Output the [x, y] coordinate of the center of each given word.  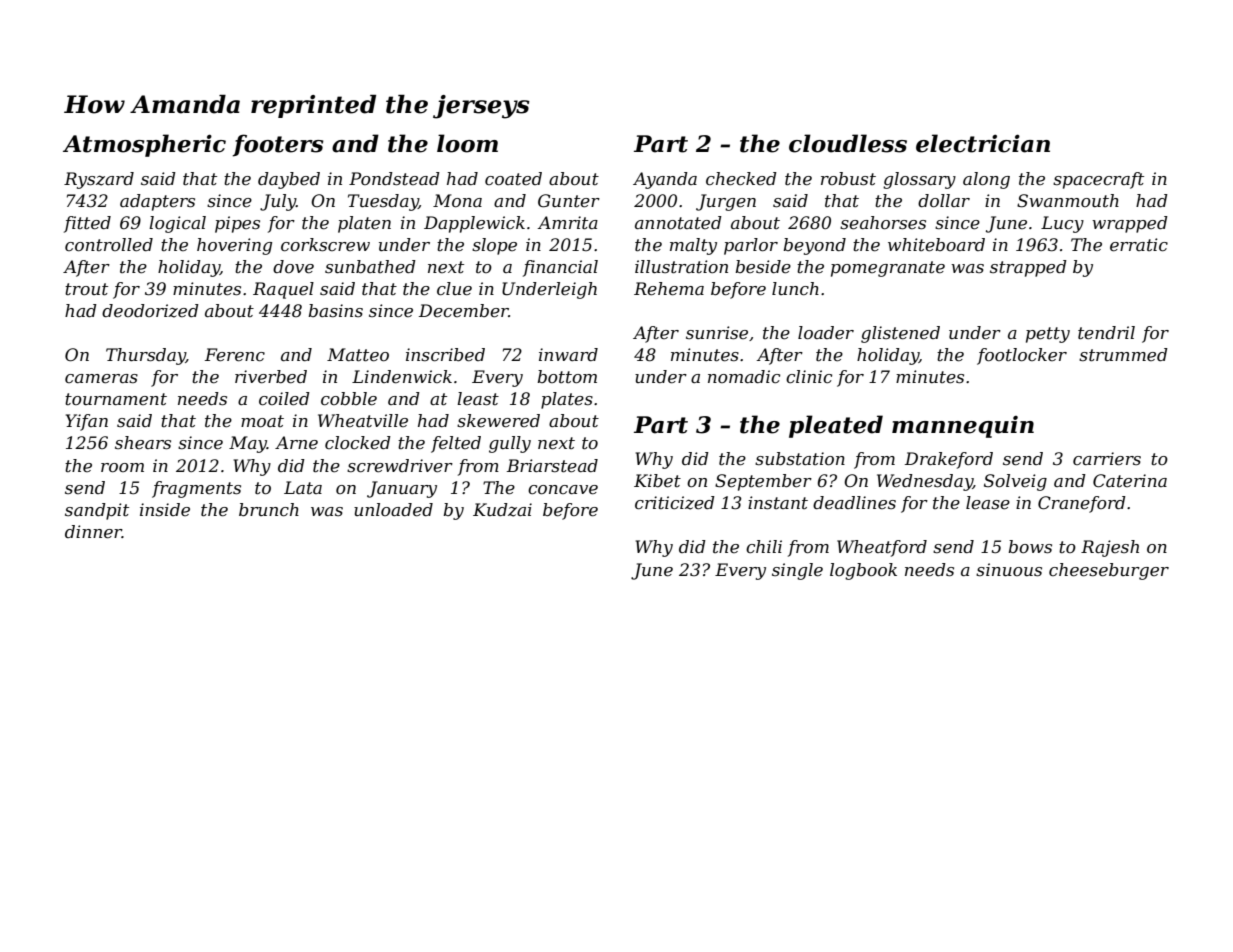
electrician [983, 143]
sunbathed [370, 267]
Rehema [669, 289]
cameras [101, 379]
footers [278, 145]
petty [1048, 335]
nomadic [744, 376]
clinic [809, 376]
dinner [93, 532]
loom [467, 143]
